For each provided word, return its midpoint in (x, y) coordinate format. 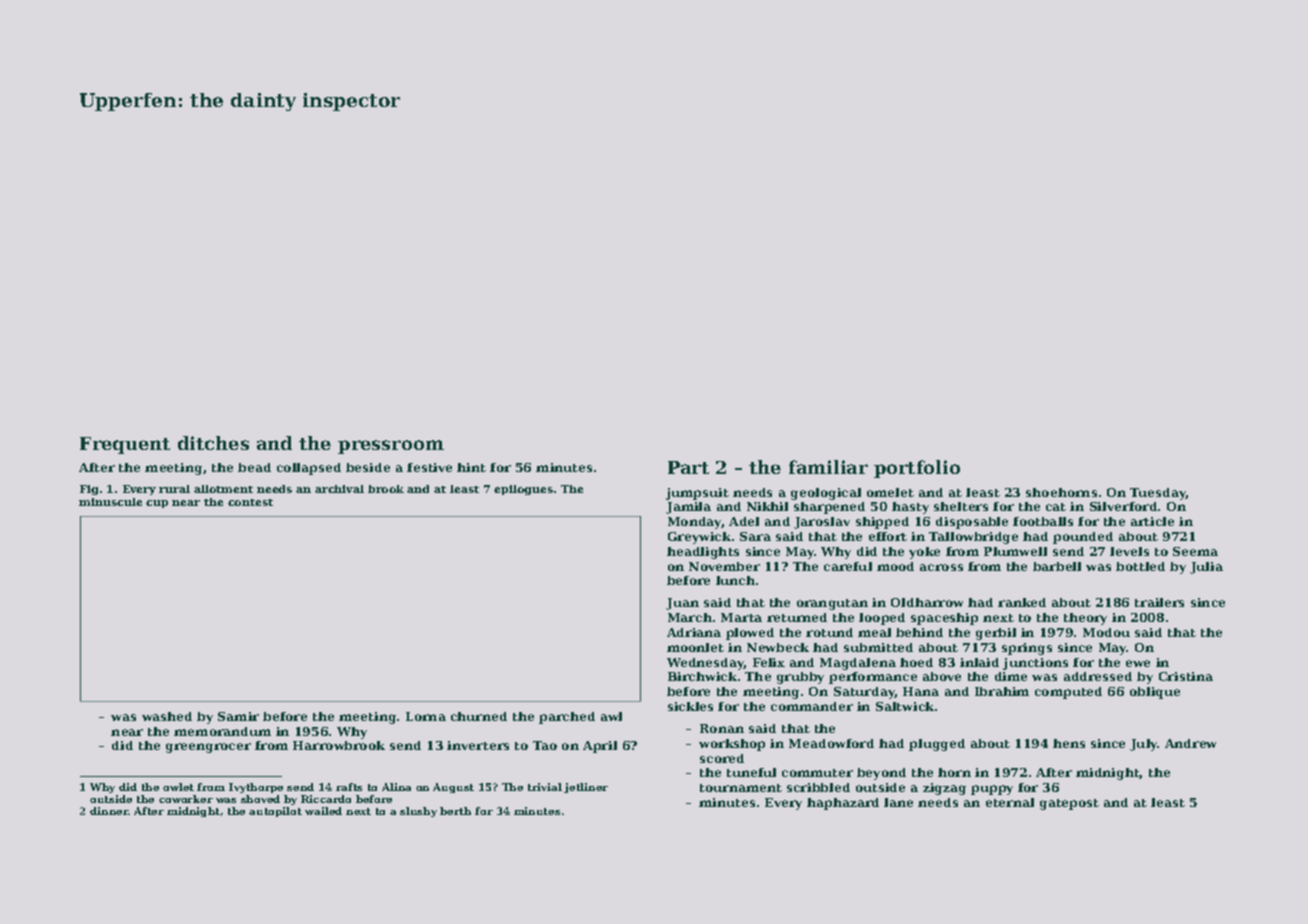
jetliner (586, 788)
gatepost (1069, 804)
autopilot (275, 812)
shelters (961, 506)
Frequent (125, 445)
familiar (828, 467)
